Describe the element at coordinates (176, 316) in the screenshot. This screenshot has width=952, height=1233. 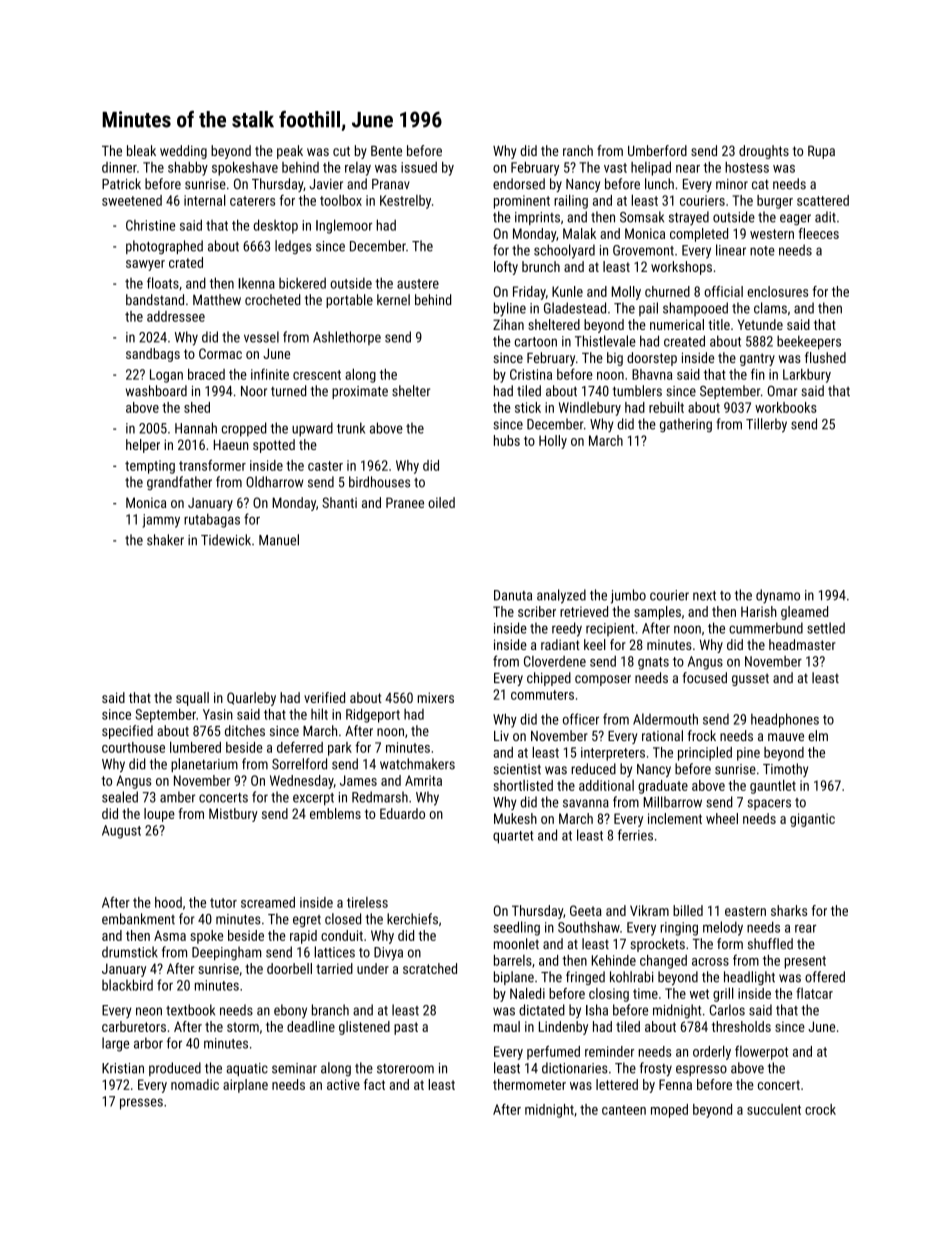
I see `addressee` at that location.
